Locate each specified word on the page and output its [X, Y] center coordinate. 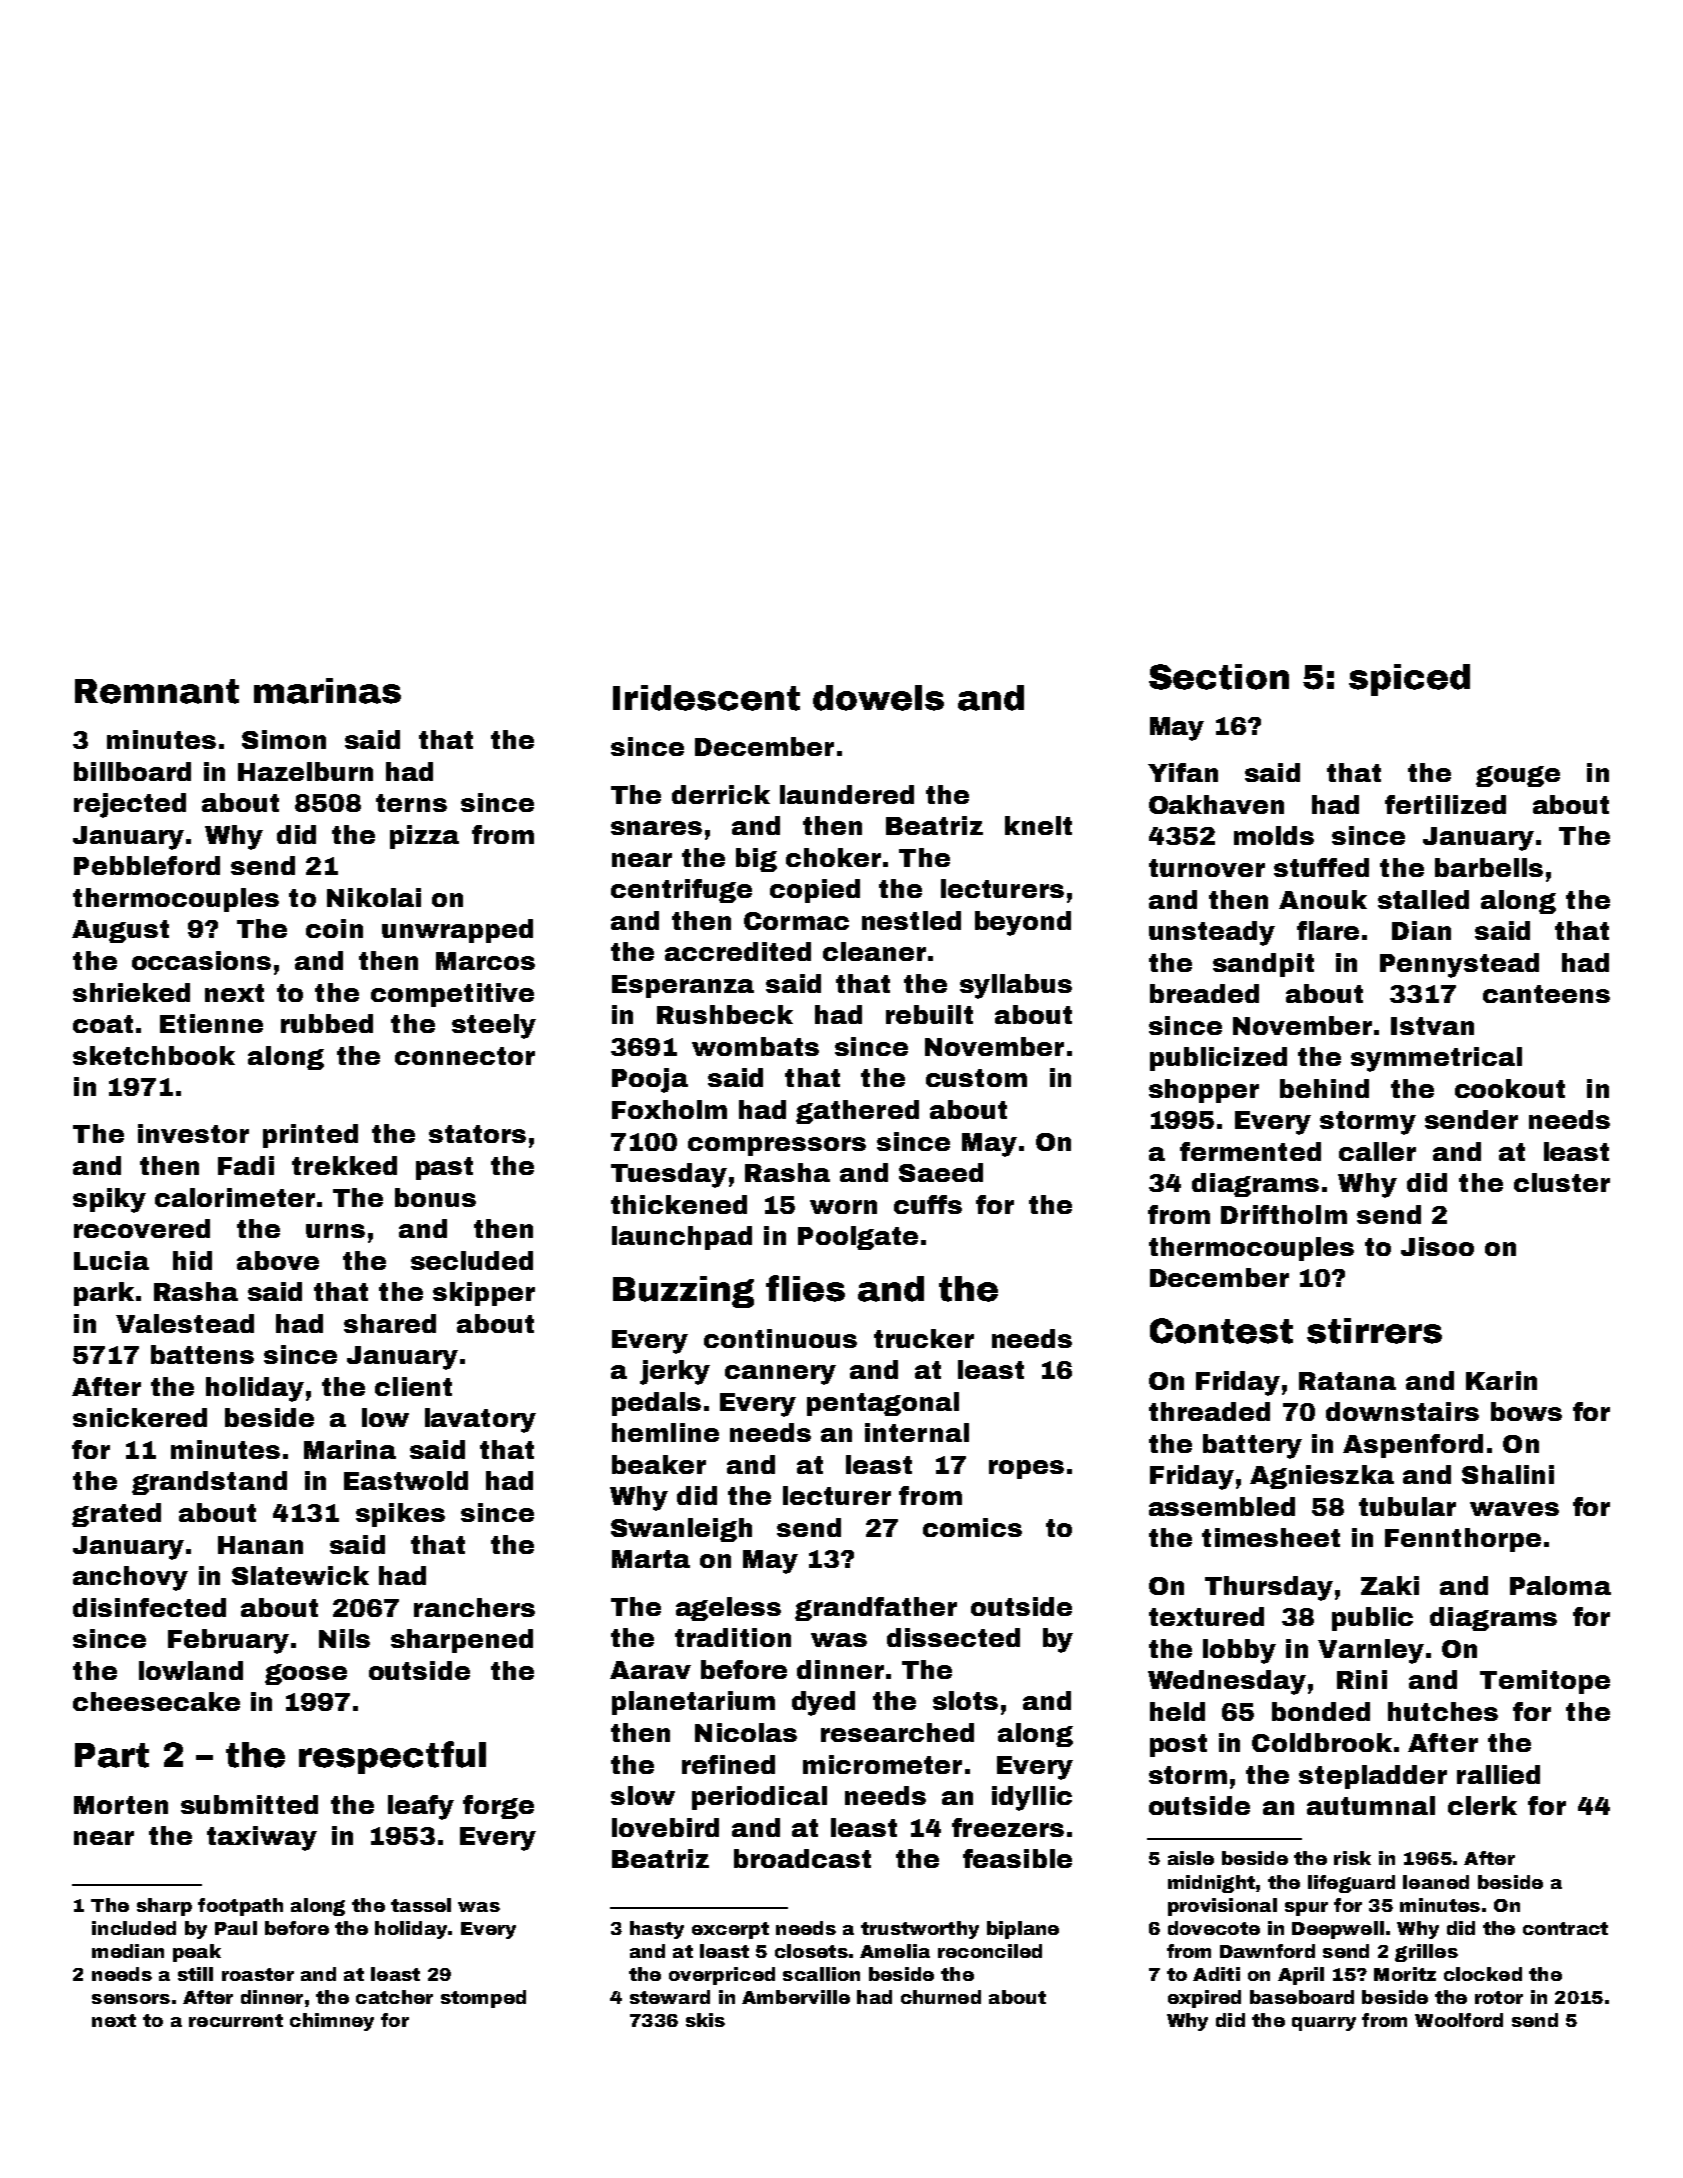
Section [1219, 677]
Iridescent [706, 698]
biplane [1023, 1930]
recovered [142, 1228]
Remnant [157, 691]
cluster [1562, 1182]
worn [843, 1207]
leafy [421, 1807]
